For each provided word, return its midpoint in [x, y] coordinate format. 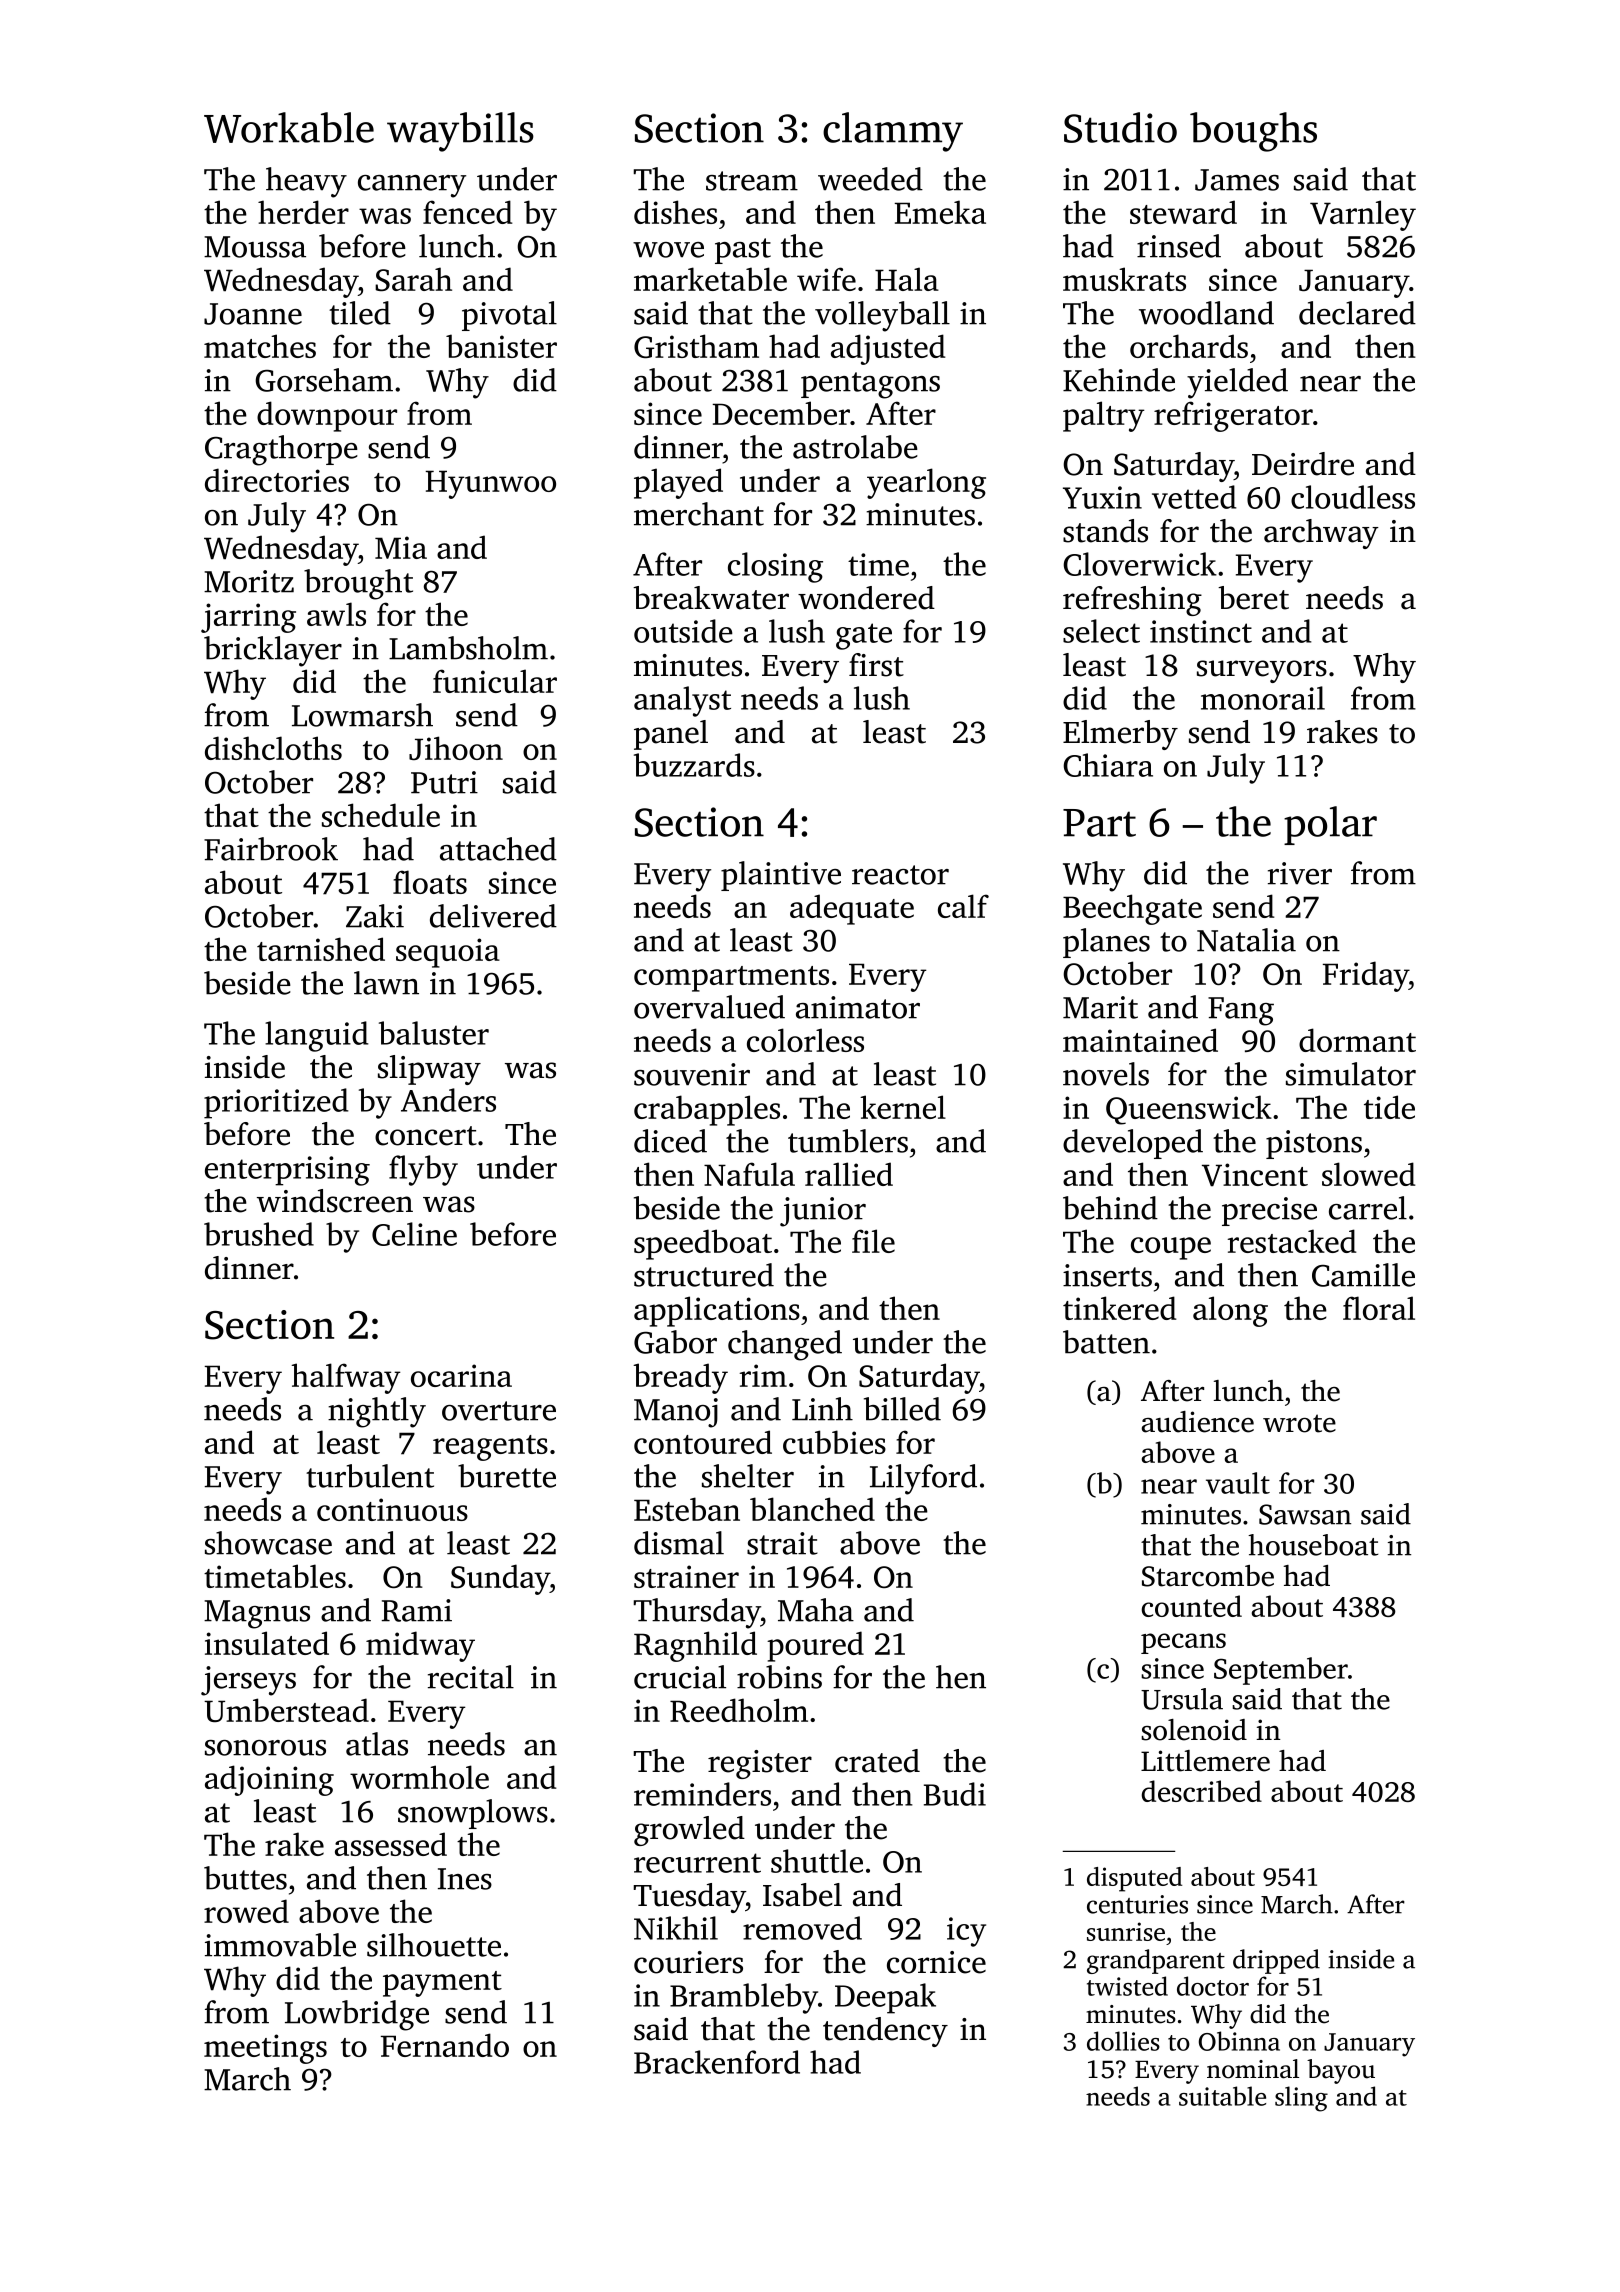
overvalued [709, 1007]
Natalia [1246, 940]
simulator [1351, 1074]
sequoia [448, 953]
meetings [265, 2049]
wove [668, 250]
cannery [412, 186]
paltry [1103, 416]
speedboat [703, 1244]
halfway [345, 1378]
